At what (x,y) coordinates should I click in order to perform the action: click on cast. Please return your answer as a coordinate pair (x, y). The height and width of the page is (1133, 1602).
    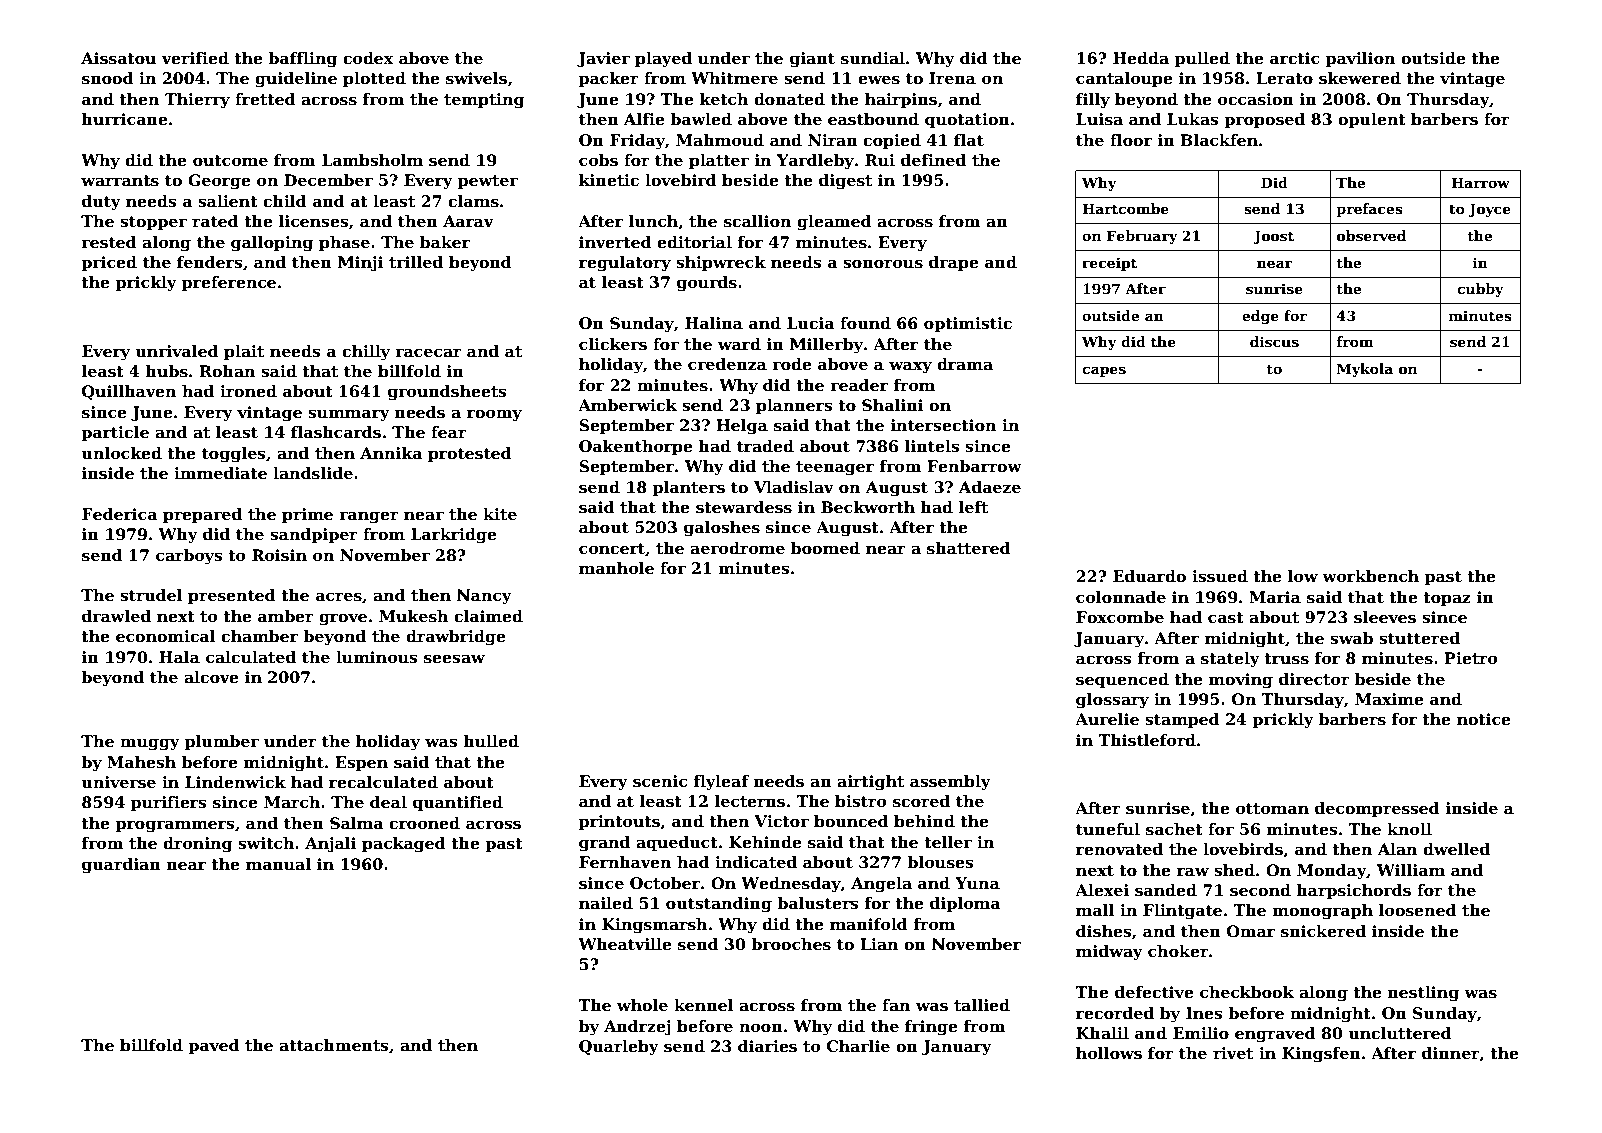
    Looking at the image, I should click on (1226, 618).
